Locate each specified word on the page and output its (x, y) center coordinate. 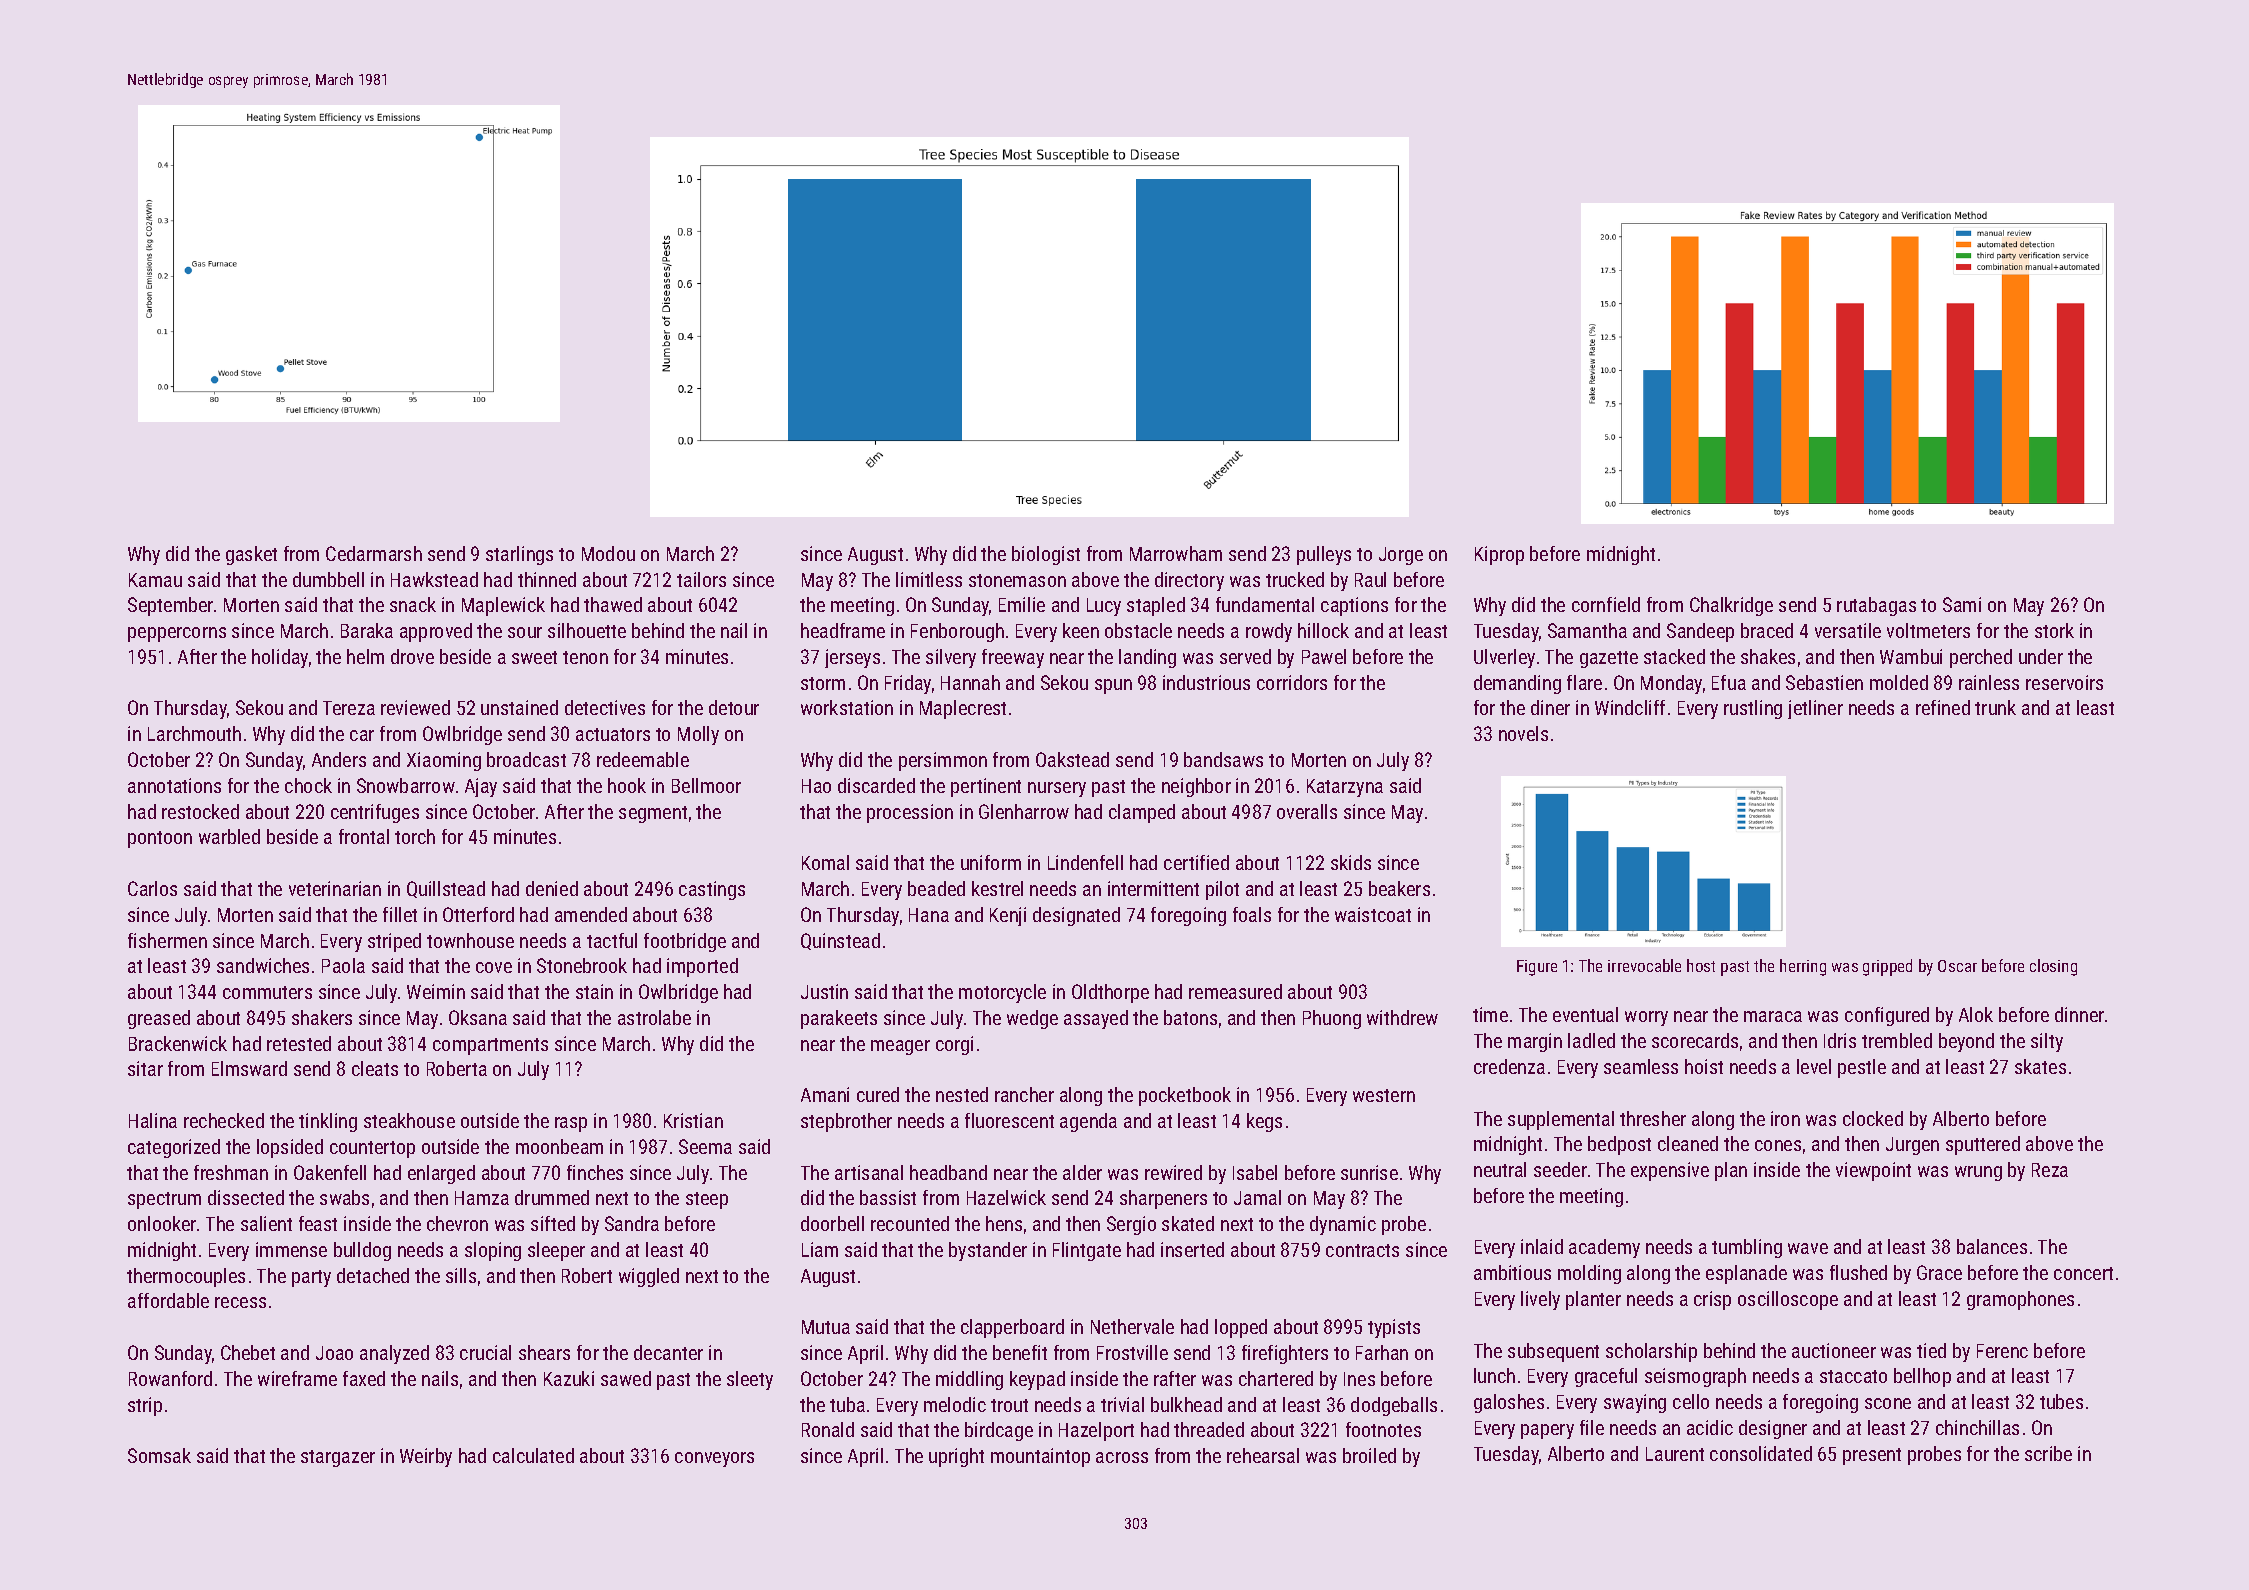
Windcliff (1630, 707)
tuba (847, 1404)
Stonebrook (582, 965)
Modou (608, 553)
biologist (1046, 555)
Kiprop (1499, 555)
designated (1076, 916)
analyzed (394, 1354)
